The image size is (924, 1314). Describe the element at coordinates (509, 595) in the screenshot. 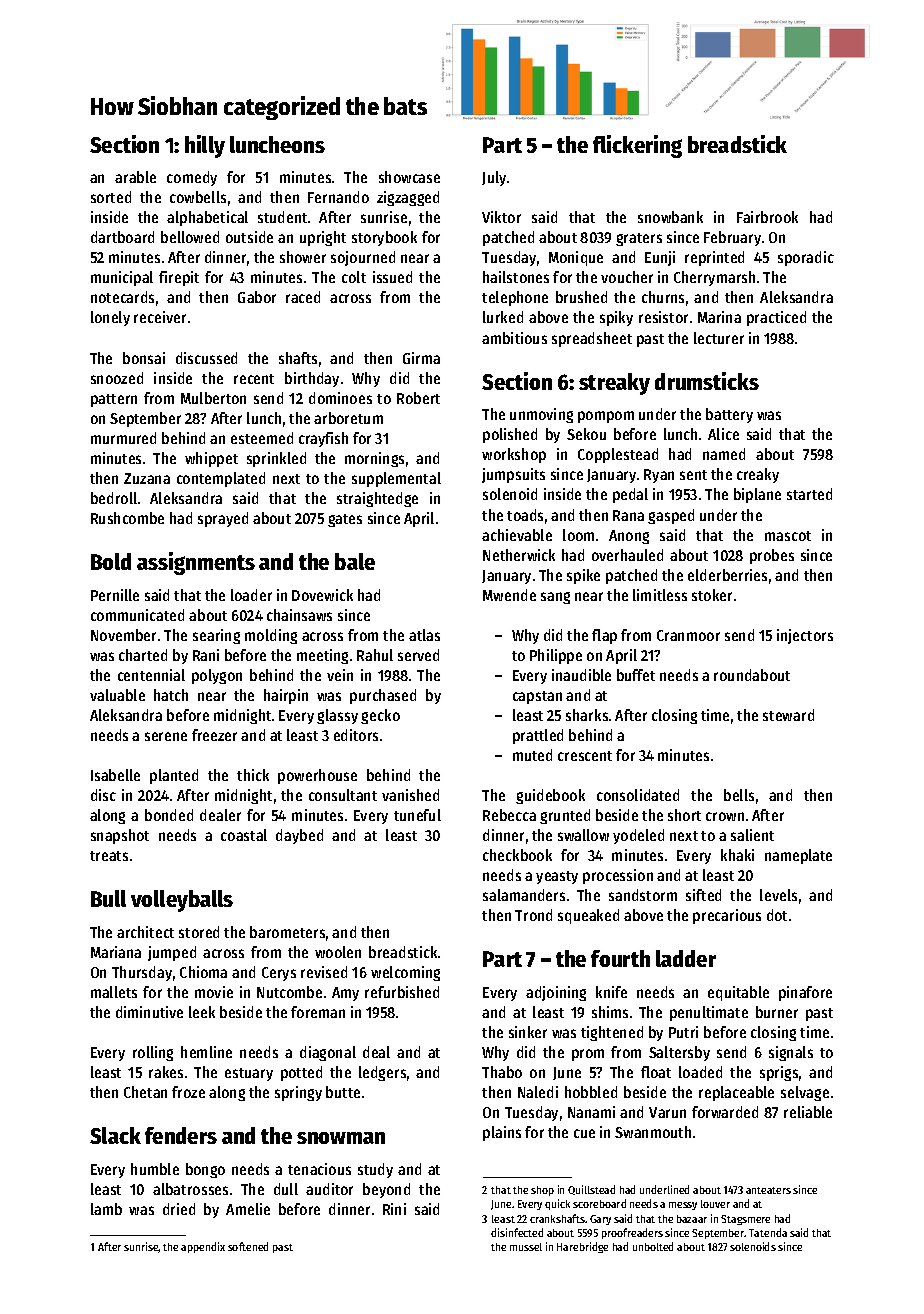

I see `Mwende` at that location.
